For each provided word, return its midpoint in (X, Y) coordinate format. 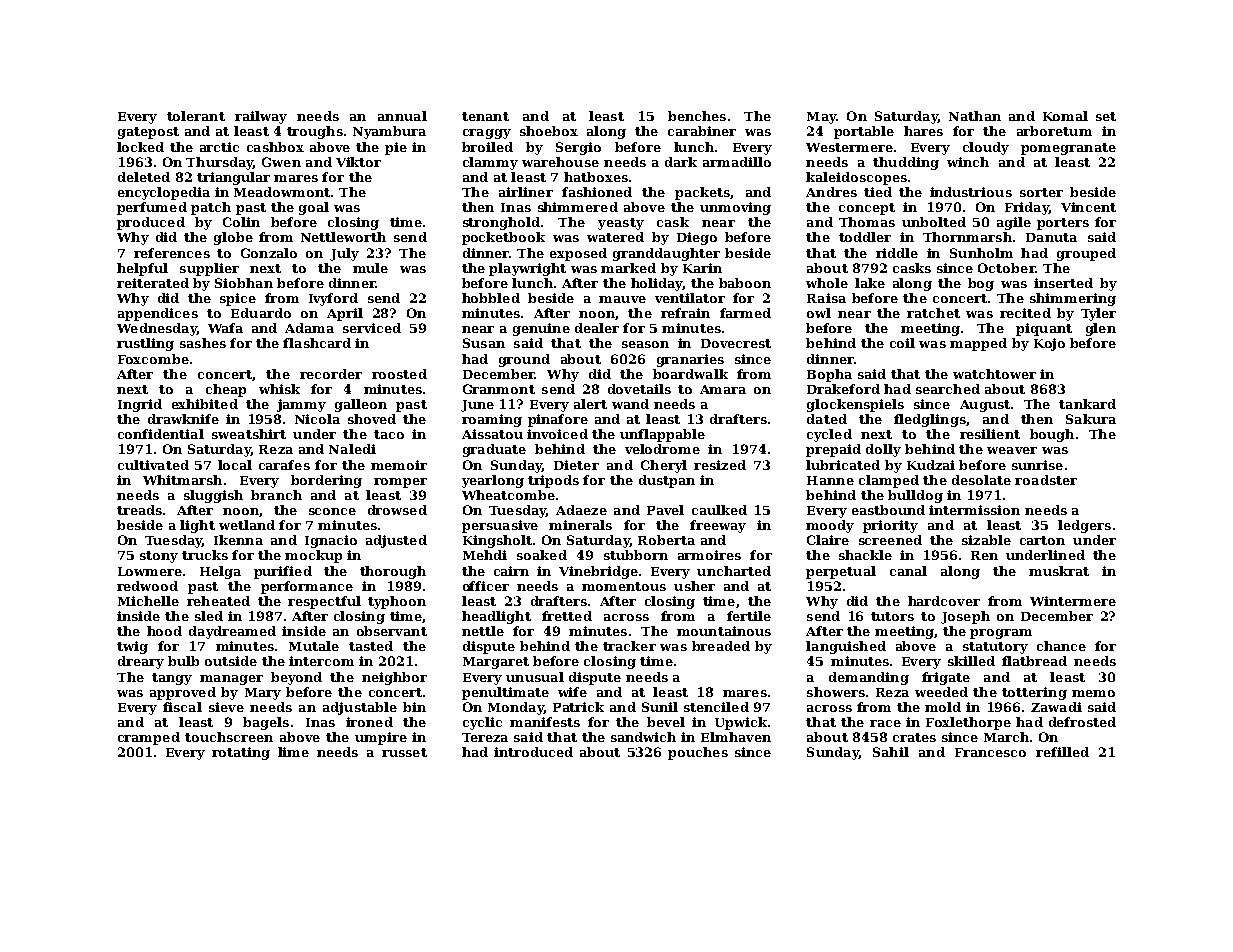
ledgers (1084, 526)
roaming (492, 420)
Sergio (578, 148)
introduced (533, 752)
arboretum (1054, 131)
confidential (161, 434)
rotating (241, 753)
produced (151, 223)
